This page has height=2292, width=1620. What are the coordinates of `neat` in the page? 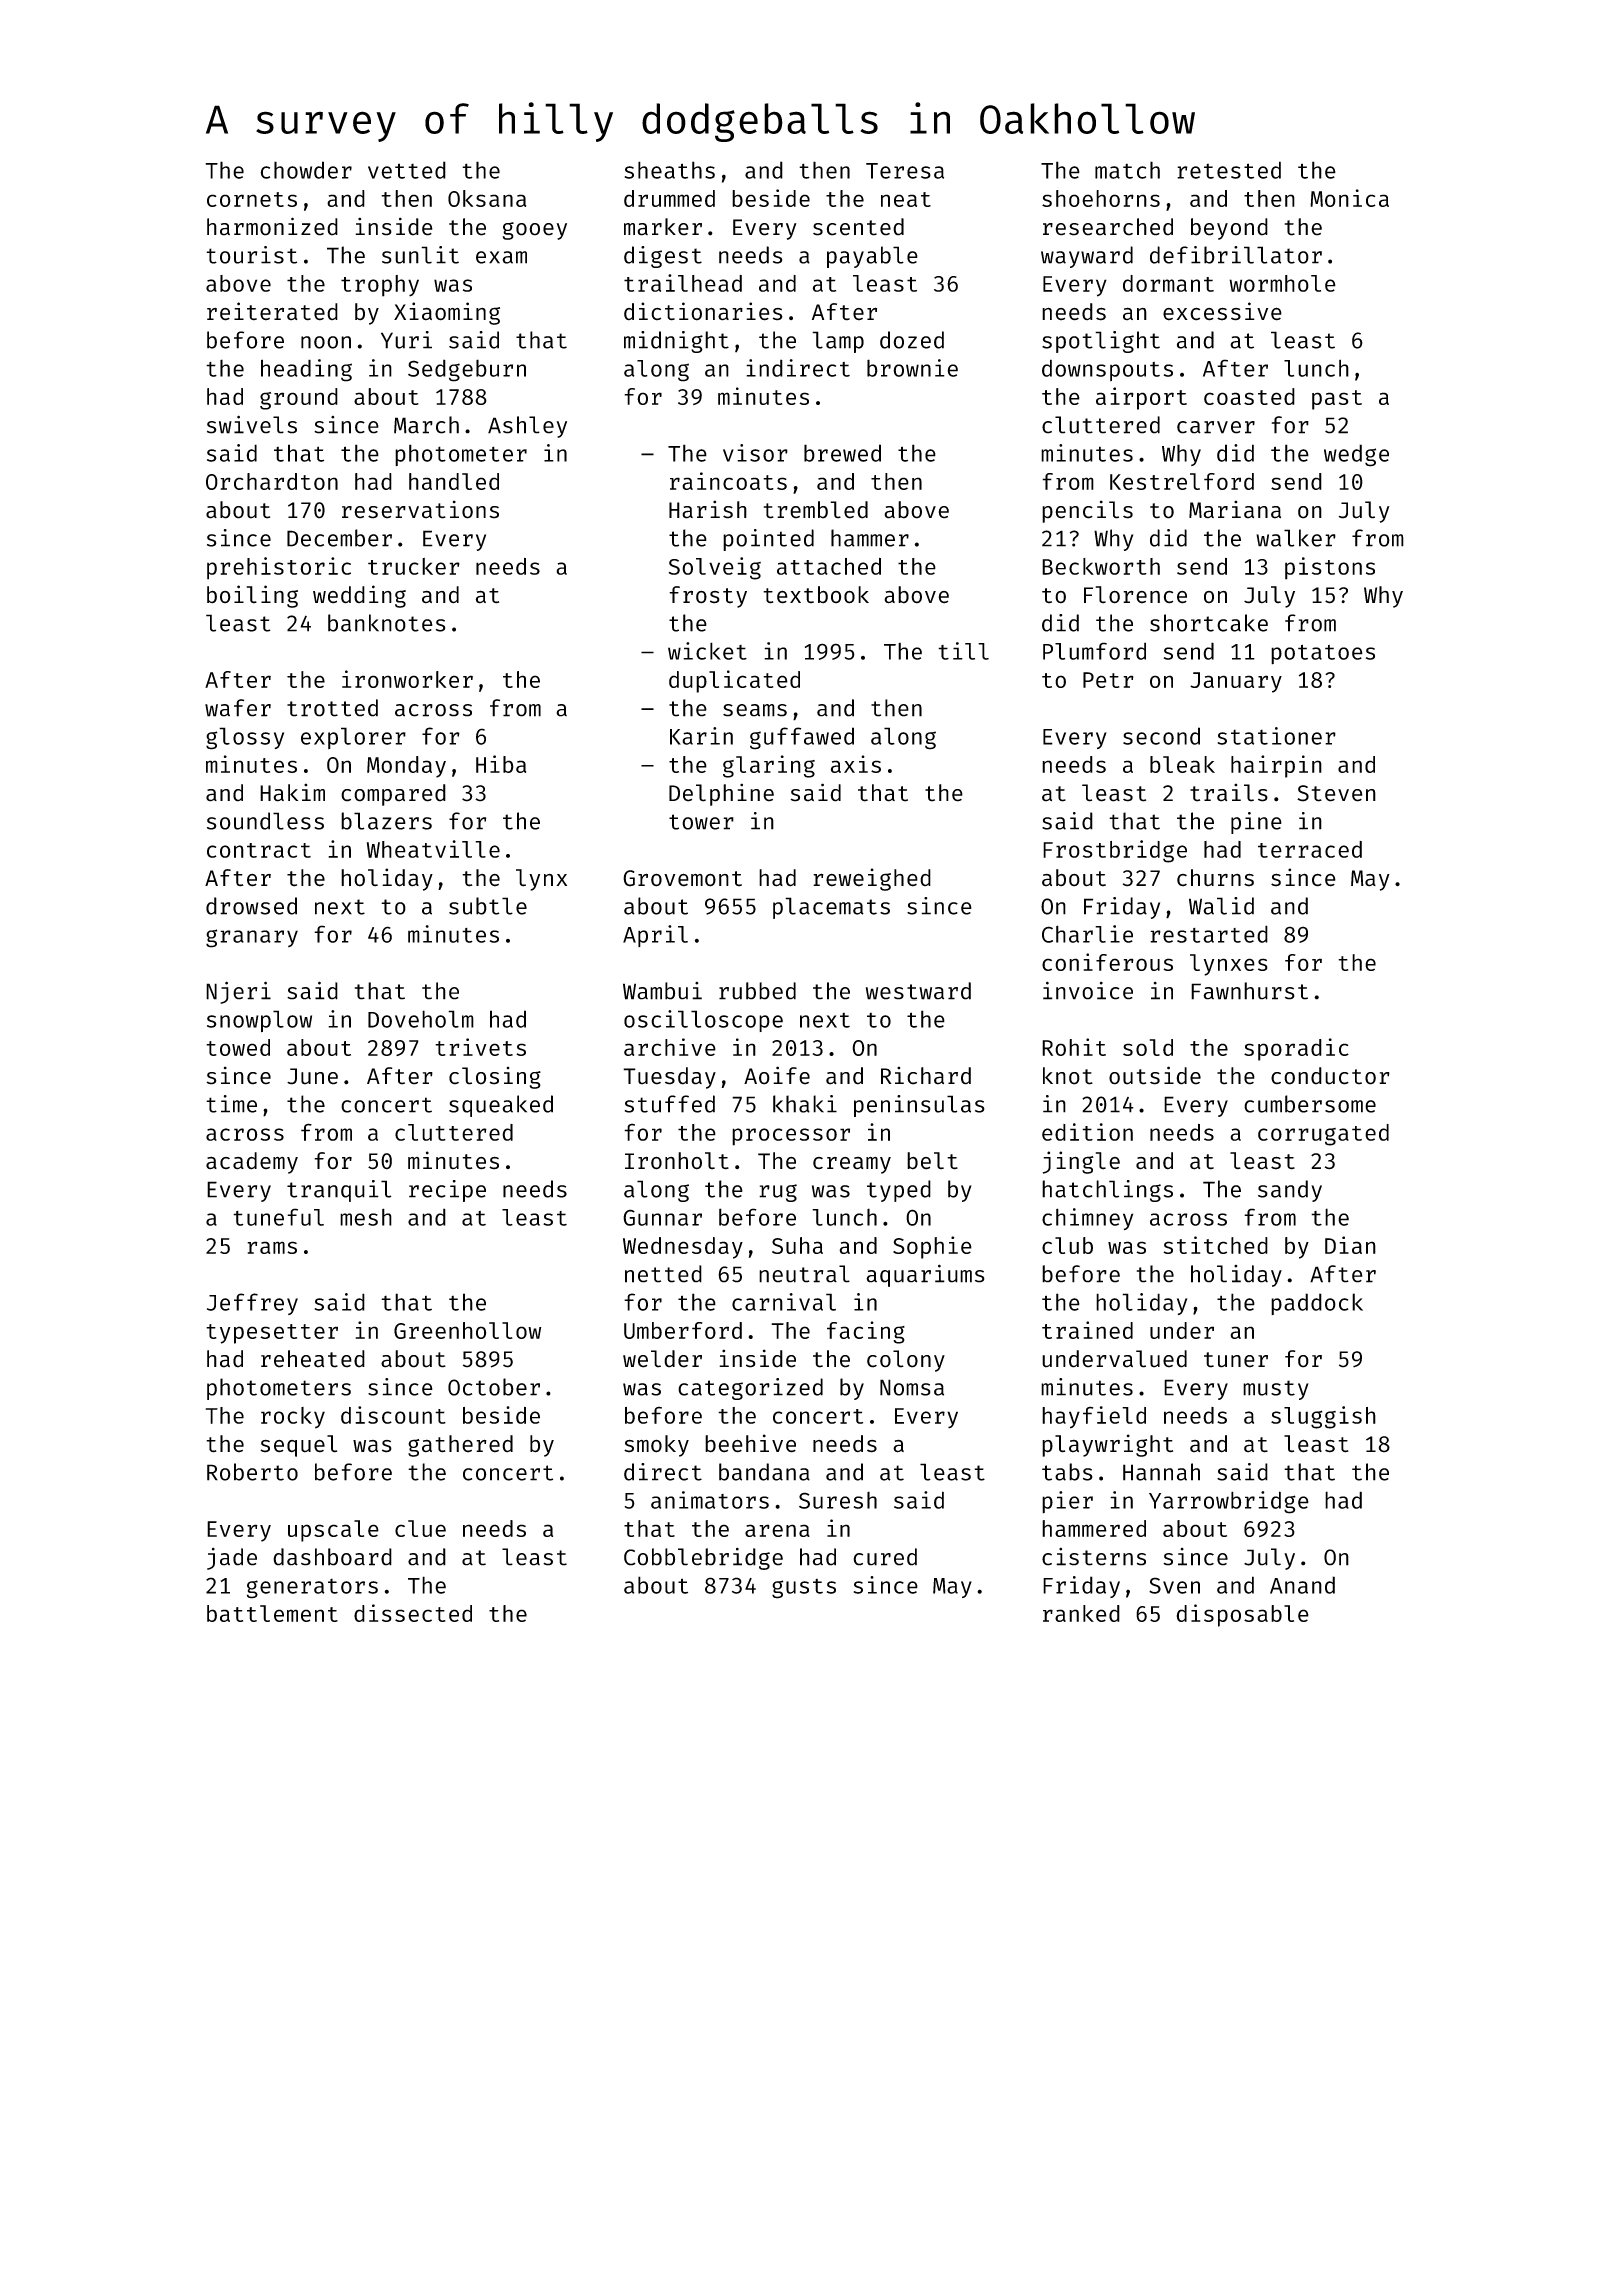 It's located at (906, 199).
